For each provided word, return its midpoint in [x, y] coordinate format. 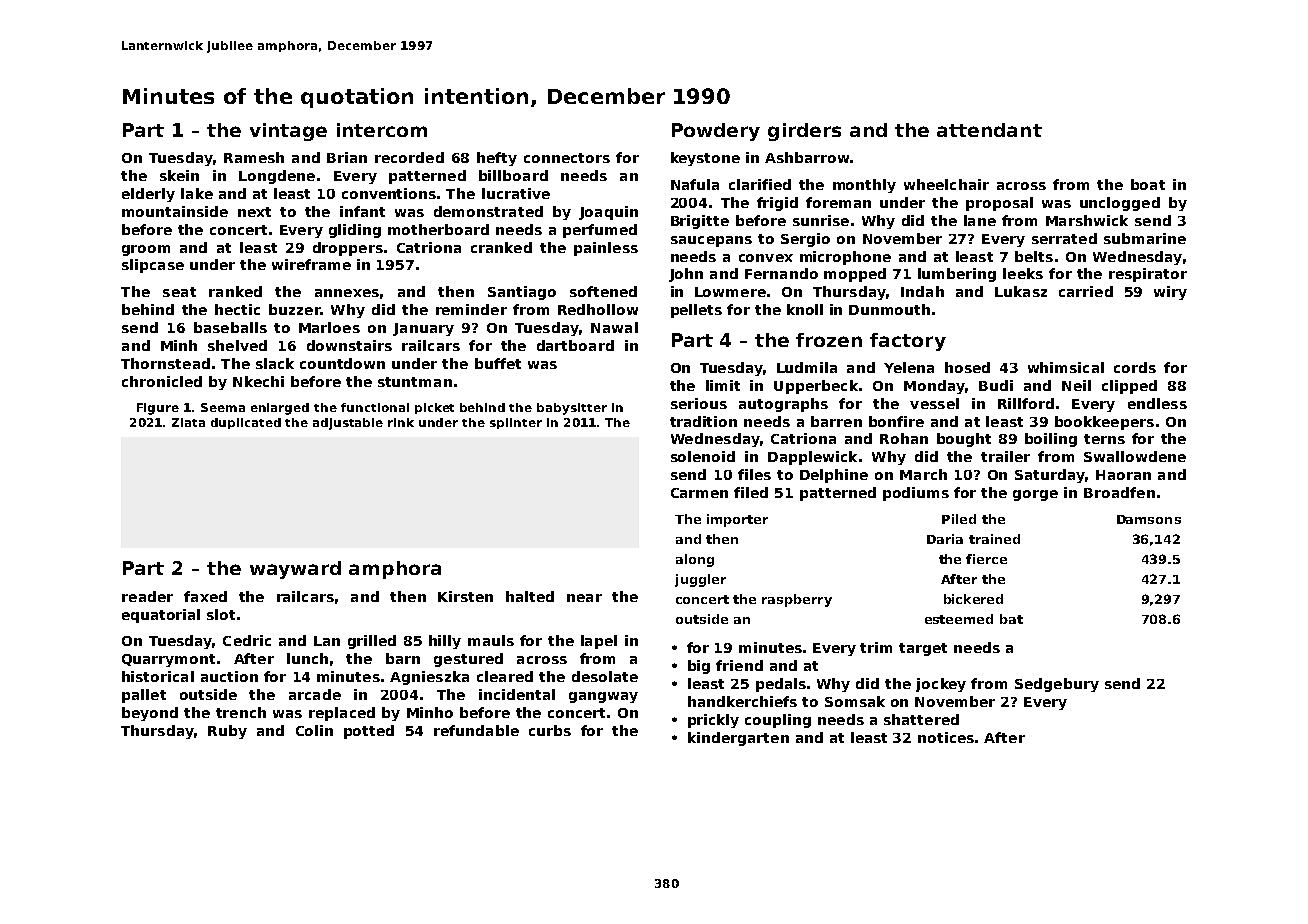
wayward [295, 570]
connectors [567, 158]
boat [1148, 184]
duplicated [246, 423]
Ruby [227, 732]
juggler [700, 580]
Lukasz [1021, 291]
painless [606, 249]
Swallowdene [1135, 456]
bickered [973, 599]
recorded [409, 157]
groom [146, 250]
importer [737, 520]
